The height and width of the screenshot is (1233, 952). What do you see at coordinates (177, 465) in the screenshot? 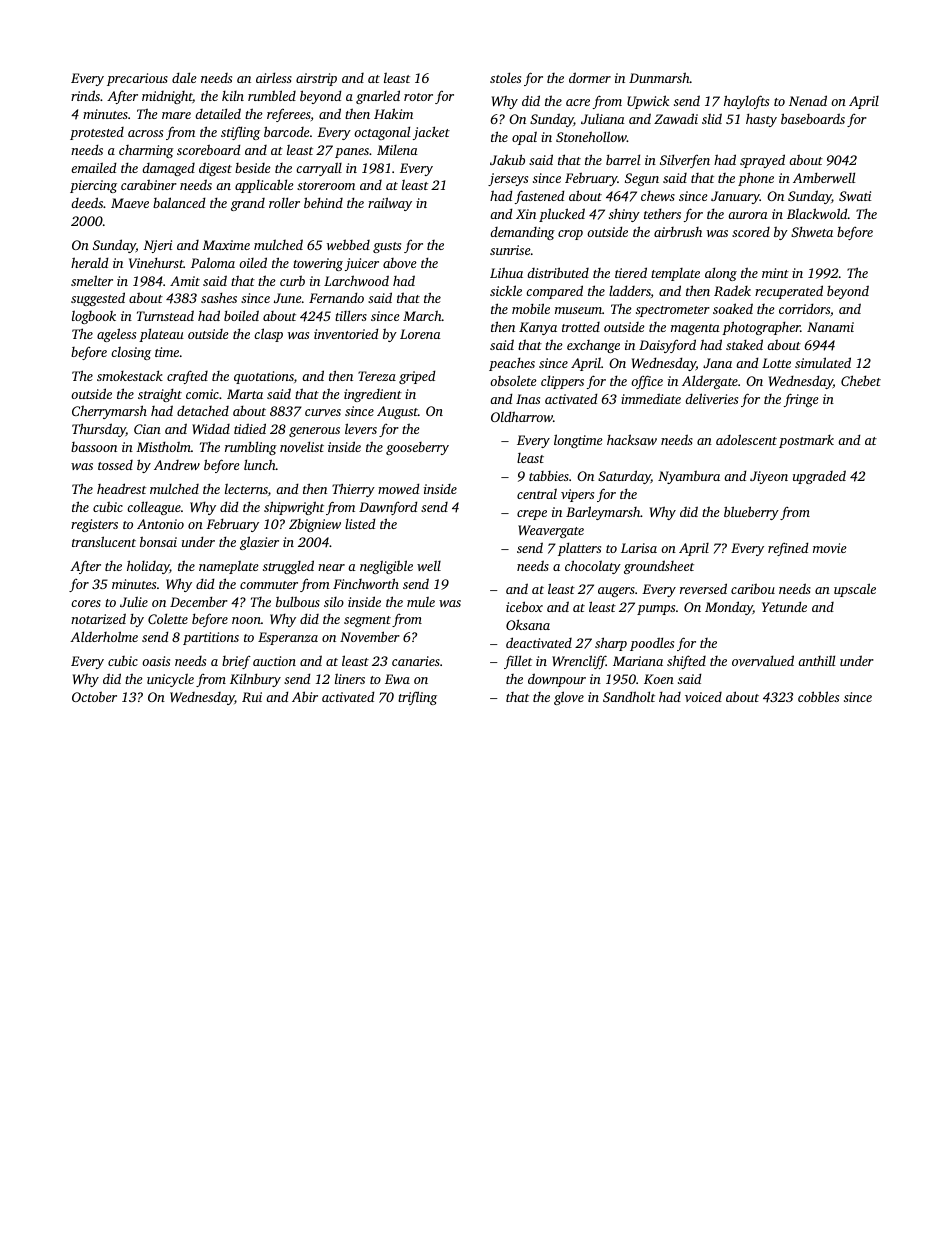
I see `Andrew` at bounding box center [177, 465].
